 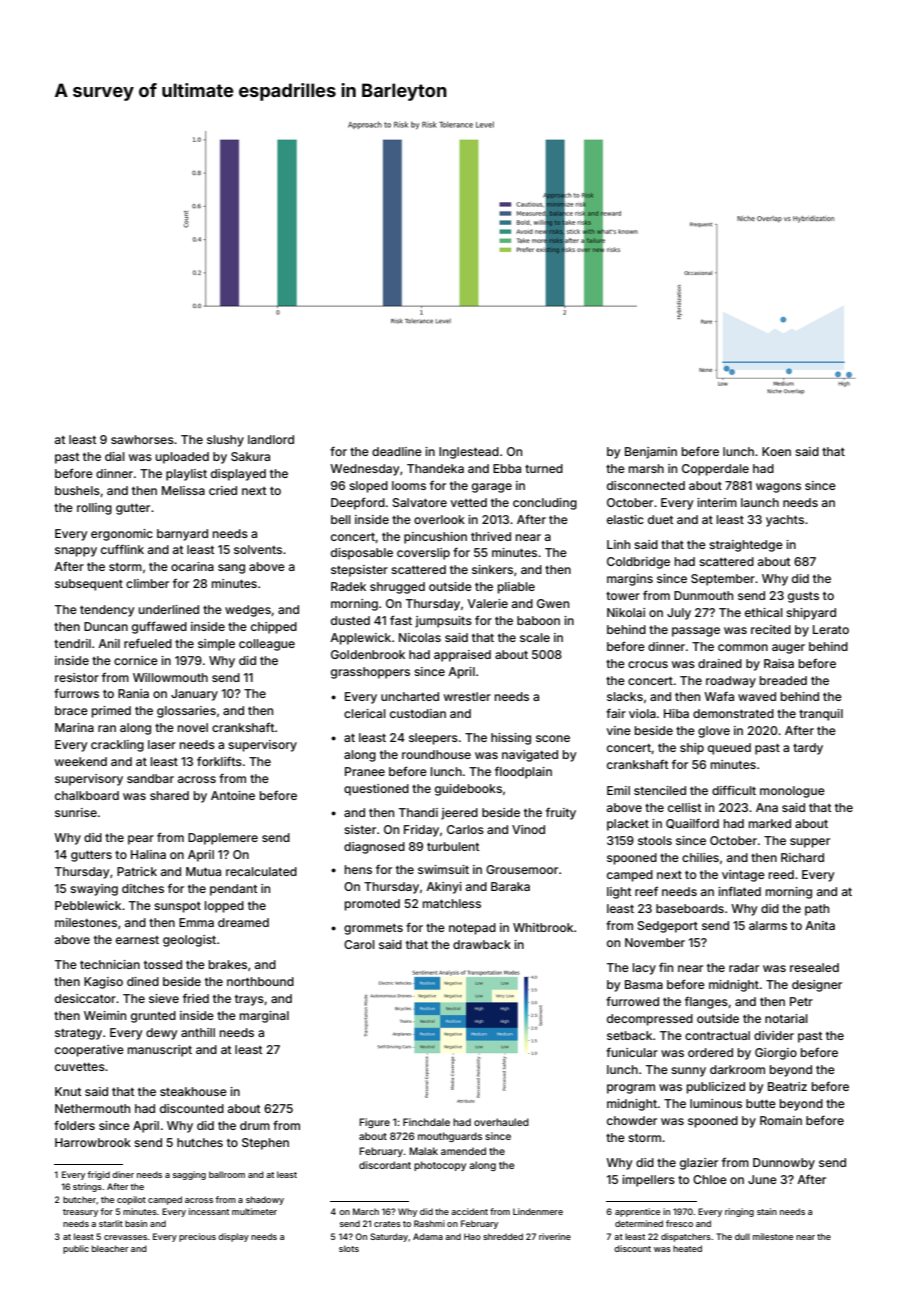 What do you see at coordinates (810, 843) in the screenshot?
I see `supper` at bounding box center [810, 843].
